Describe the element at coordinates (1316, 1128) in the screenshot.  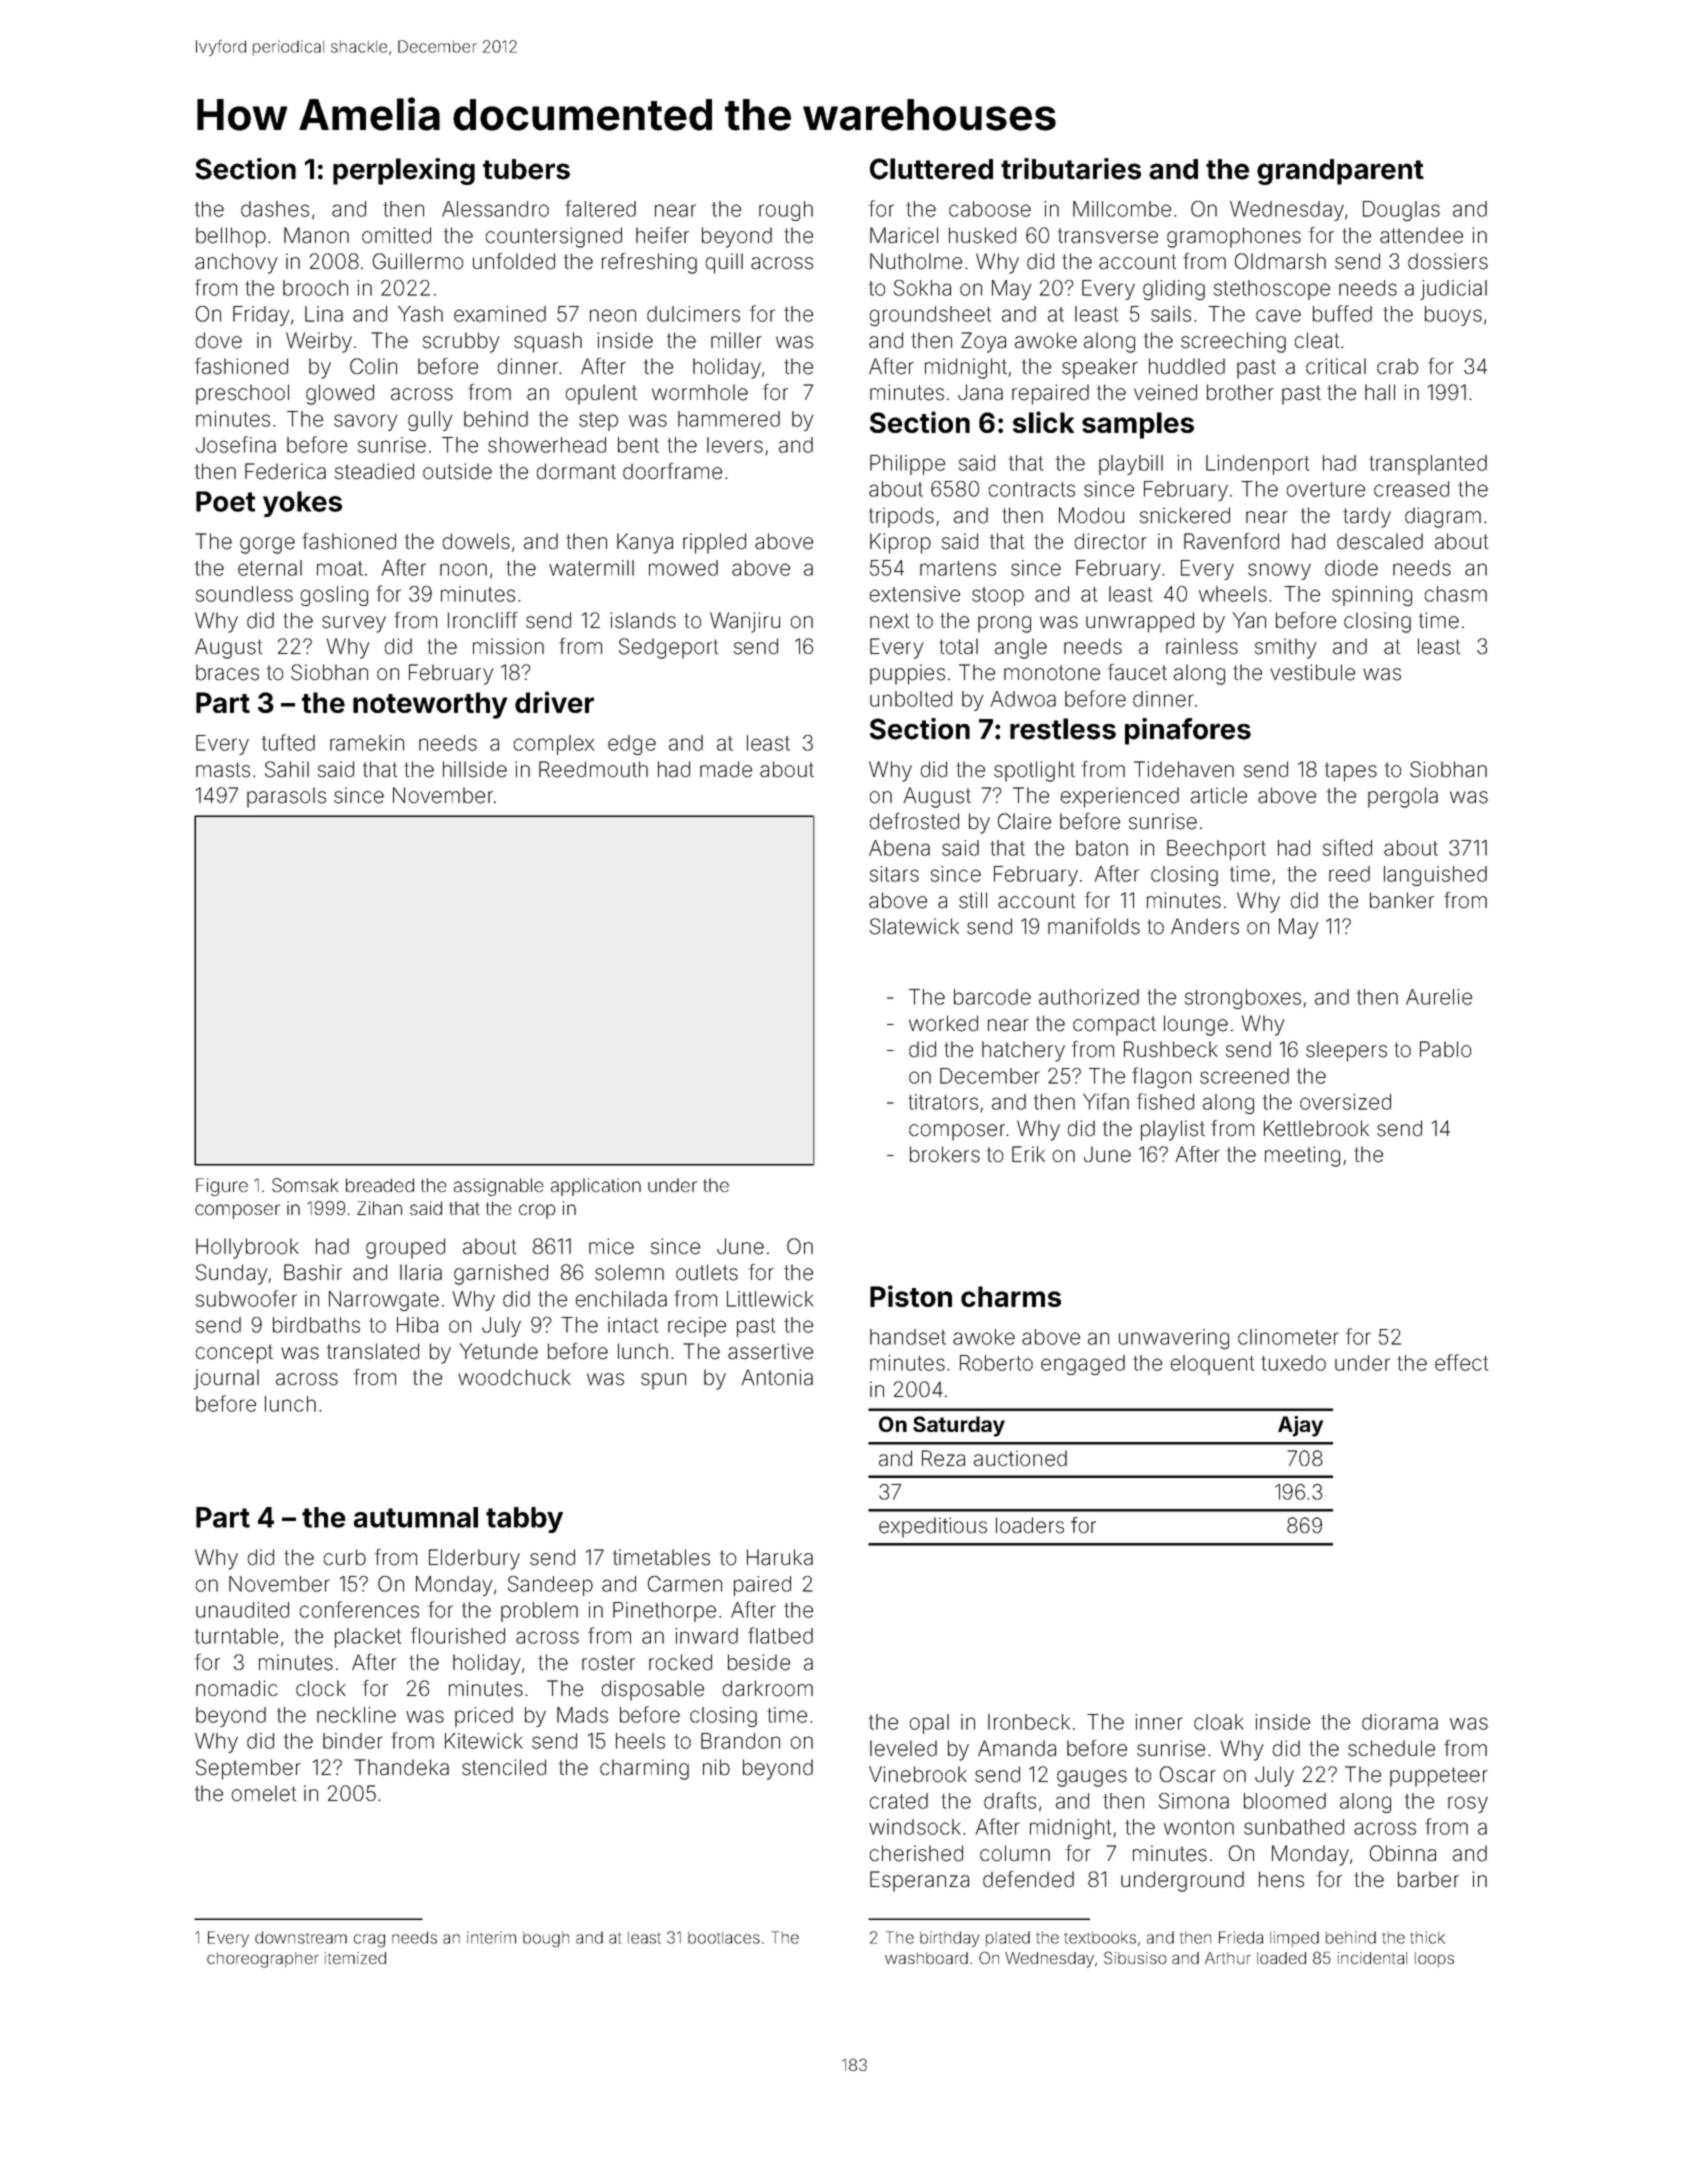
I see `Kettlebrook` at that location.
